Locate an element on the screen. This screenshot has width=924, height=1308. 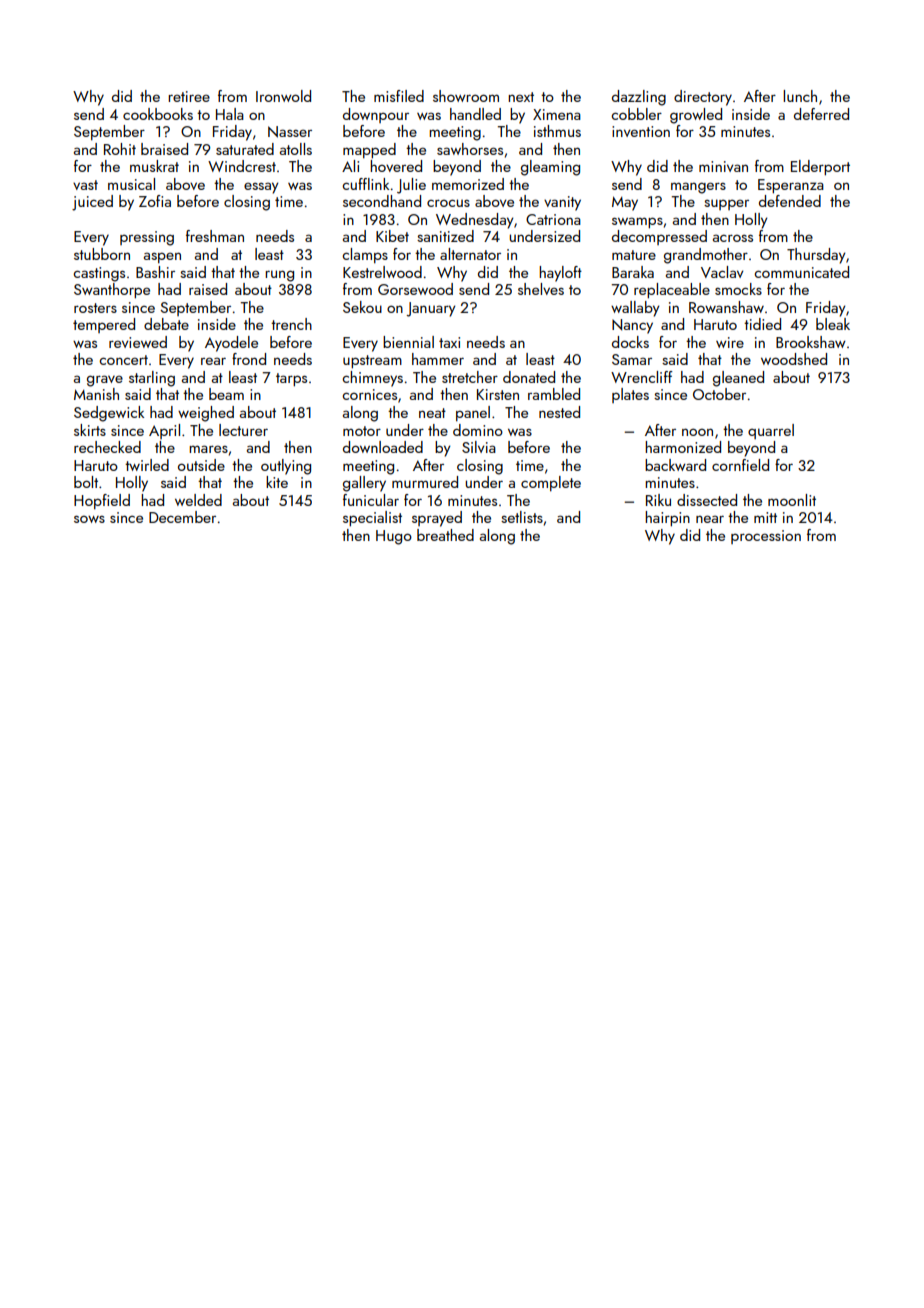
motor is located at coordinates (362, 431).
